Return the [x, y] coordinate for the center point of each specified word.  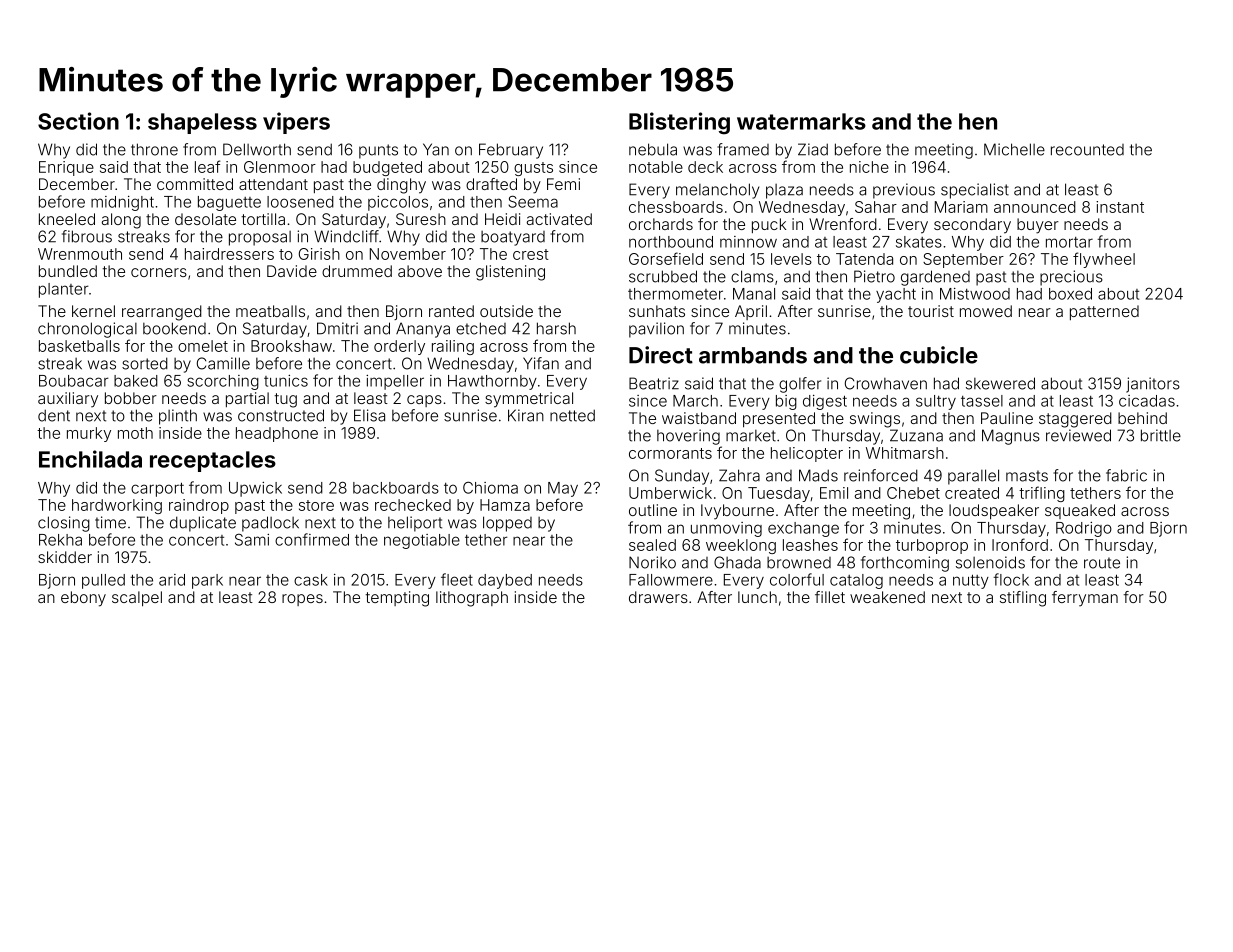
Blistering [679, 123]
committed [195, 184]
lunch [757, 597]
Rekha [60, 540]
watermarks [801, 121]
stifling [1023, 599]
